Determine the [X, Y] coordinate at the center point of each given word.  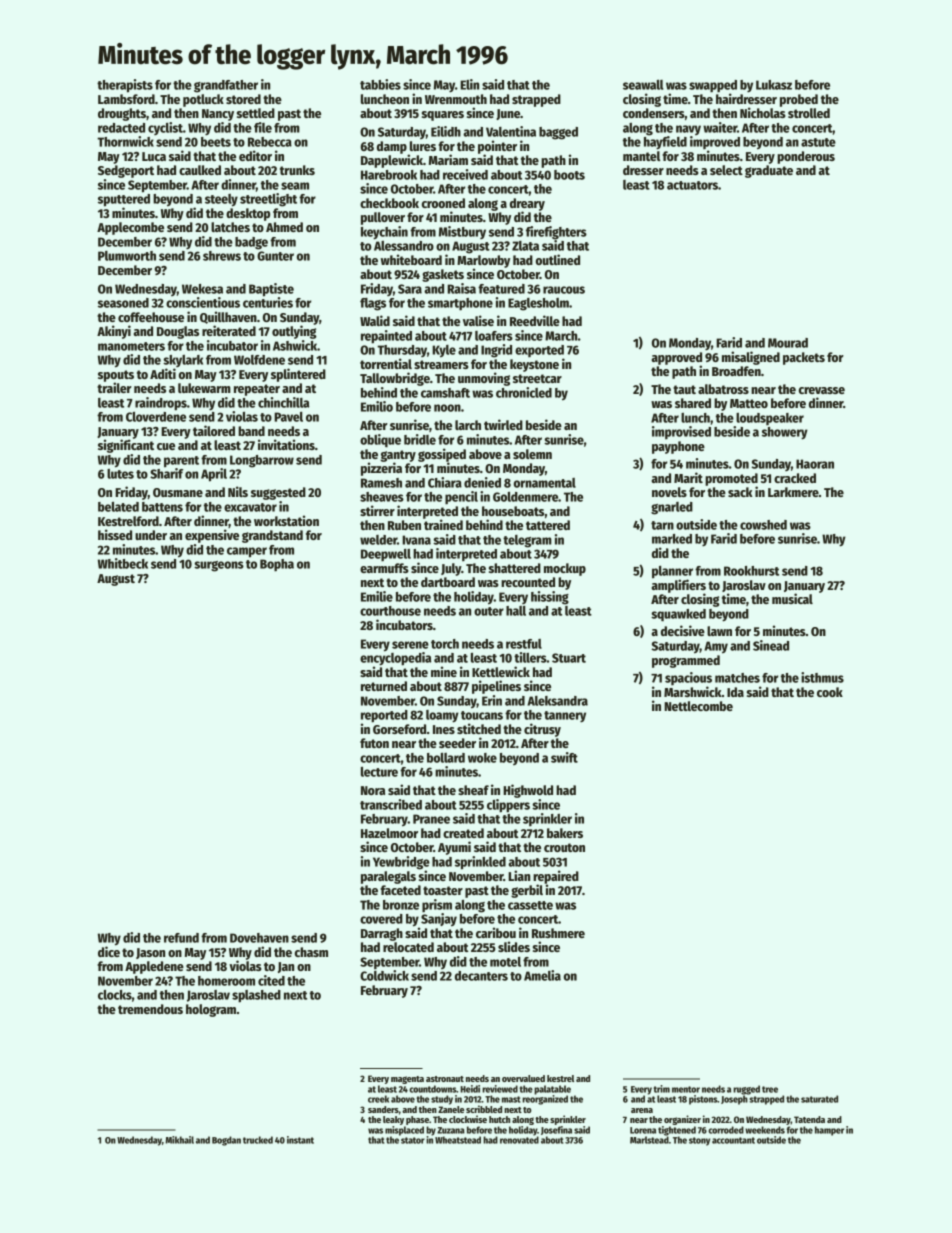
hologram [211, 1010]
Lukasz [774, 85]
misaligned [751, 358]
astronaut [445, 1079]
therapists [125, 86]
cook [830, 692]
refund [181, 938]
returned [384, 686]
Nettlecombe [698, 706]
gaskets [443, 275]
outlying [294, 332]
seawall [643, 85]
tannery [565, 716]
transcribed [391, 804]
